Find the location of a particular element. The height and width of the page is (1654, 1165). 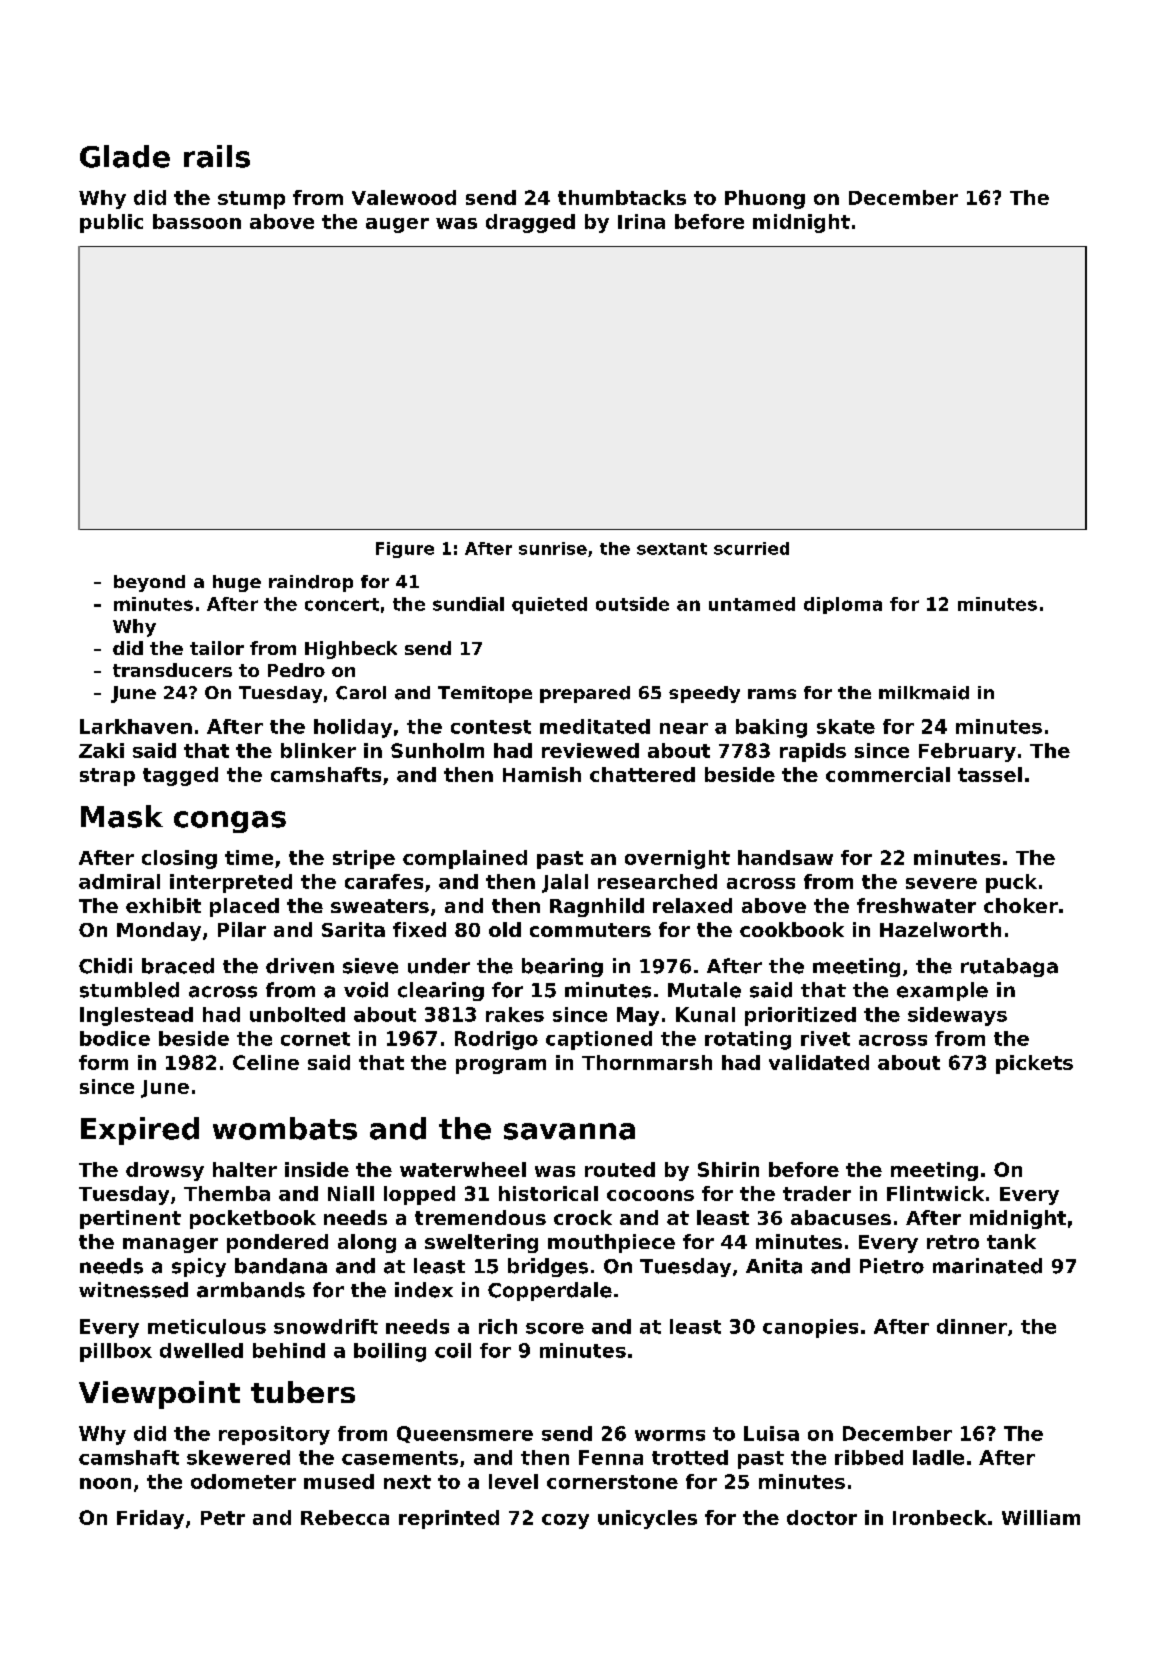

Phuong is located at coordinates (765, 199).
